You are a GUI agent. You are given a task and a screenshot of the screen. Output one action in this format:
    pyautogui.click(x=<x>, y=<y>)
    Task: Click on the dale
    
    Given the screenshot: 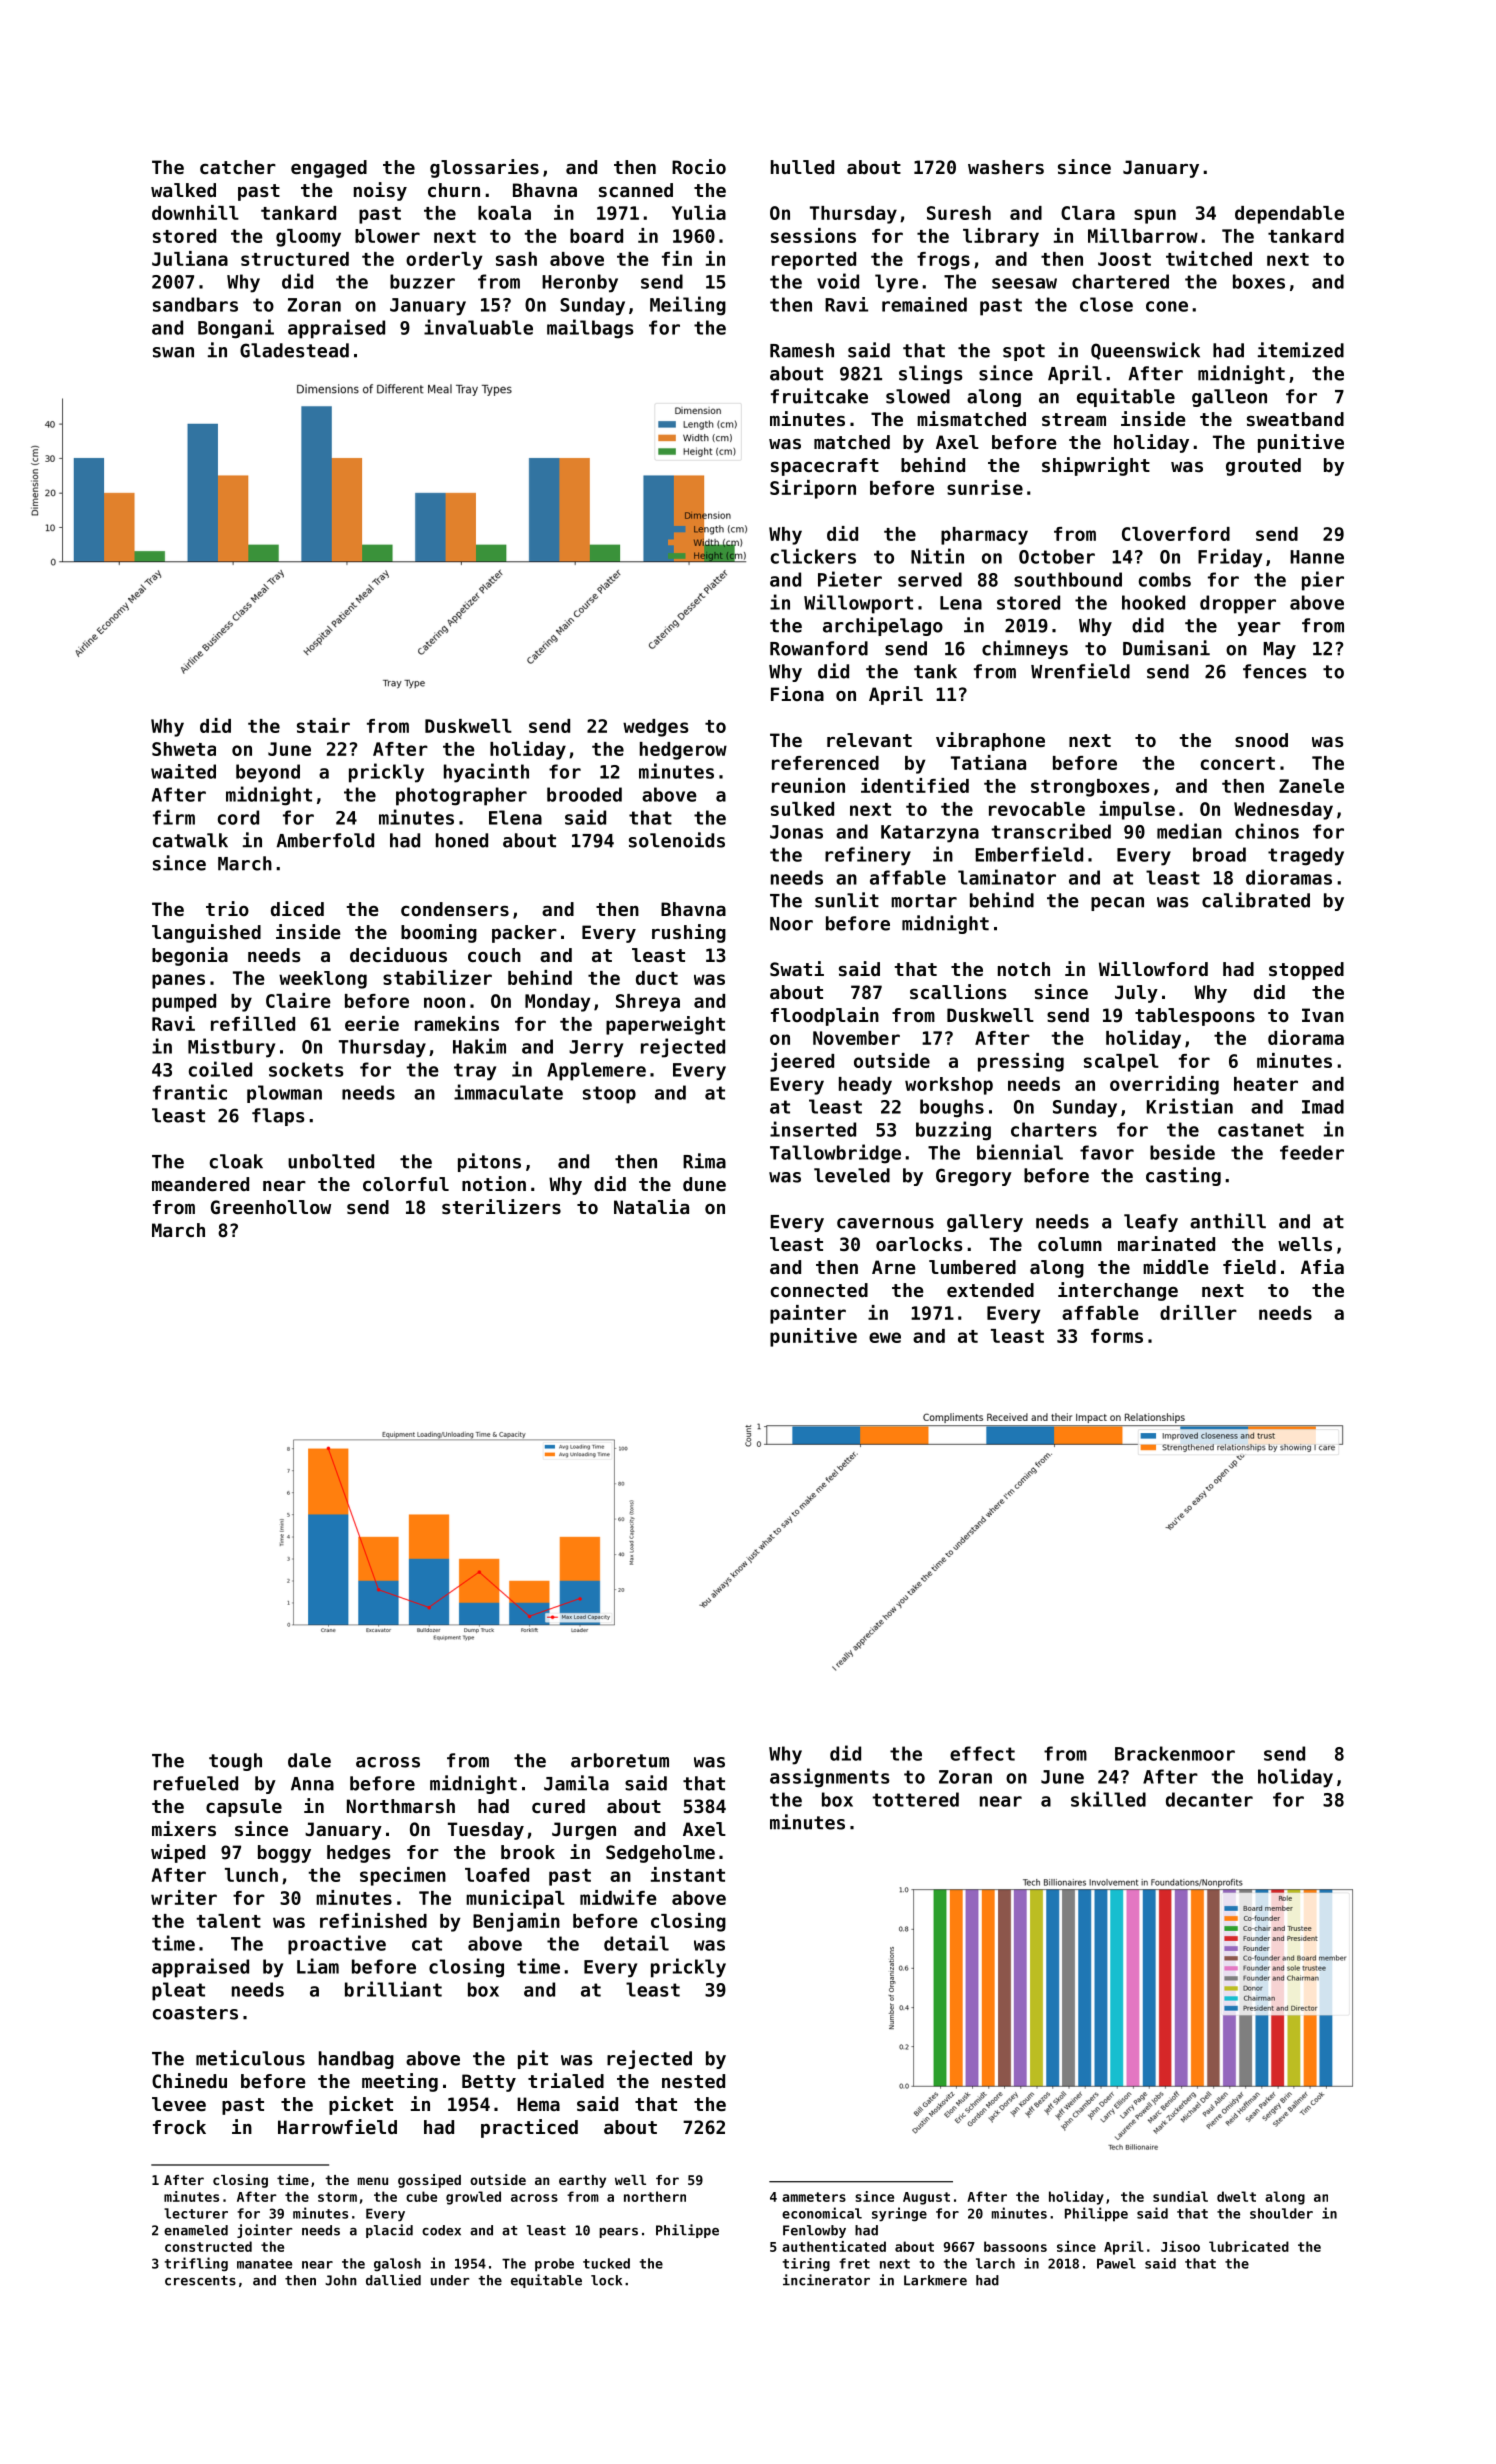 What is the action you would take?
    pyautogui.click(x=309, y=1760)
